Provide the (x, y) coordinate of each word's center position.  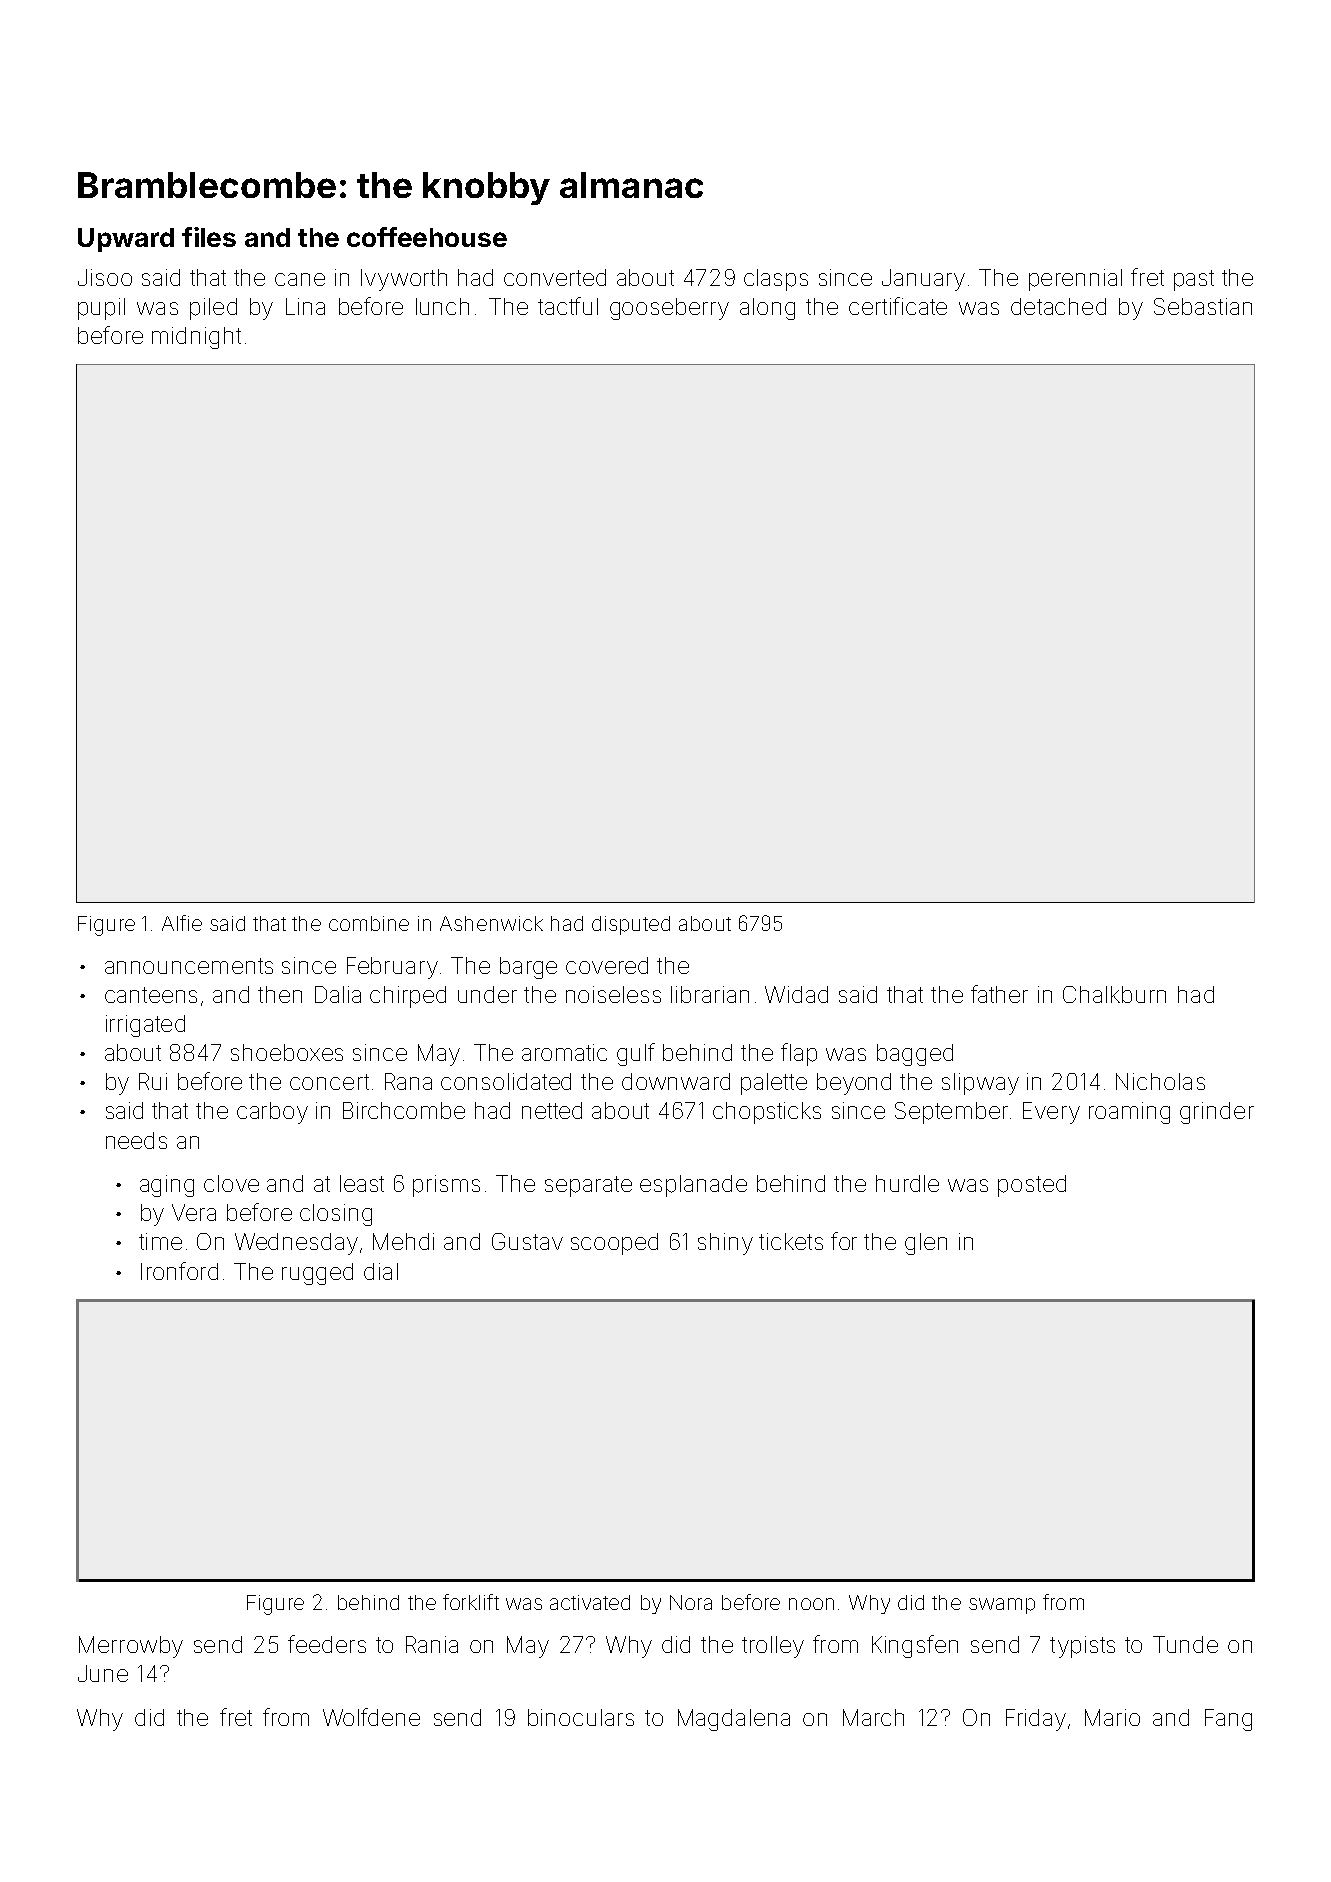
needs (136, 1140)
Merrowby (131, 1647)
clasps (776, 280)
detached (1058, 306)
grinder (1217, 1113)
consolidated (506, 1081)
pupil (101, 309)
